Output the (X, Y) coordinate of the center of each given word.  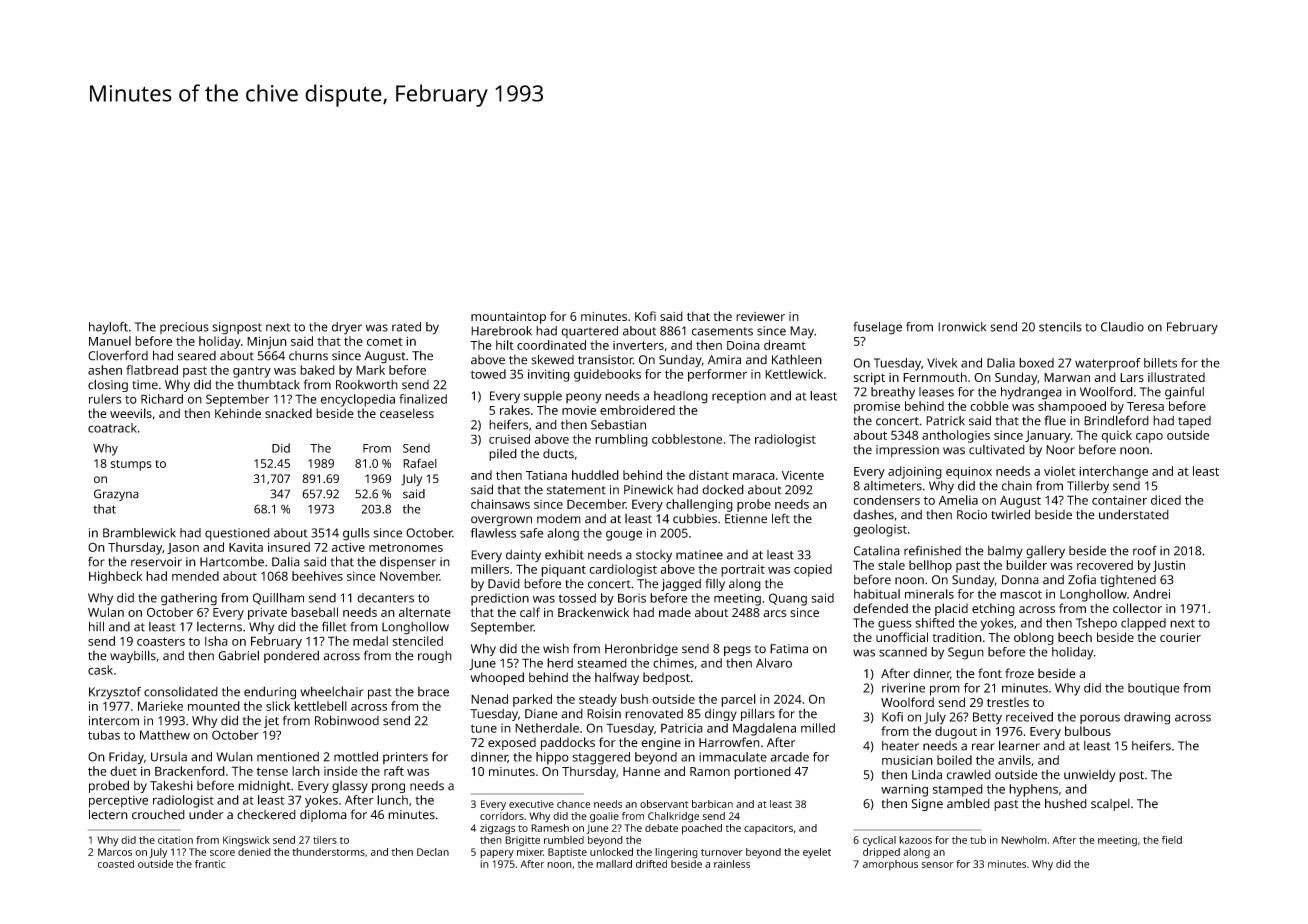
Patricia (682, 728)
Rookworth (367, 385)
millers (490, 569)
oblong (1034, 638)
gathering (189, 599)
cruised (509, 439)
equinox (969, 473)
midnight (264, 786)
